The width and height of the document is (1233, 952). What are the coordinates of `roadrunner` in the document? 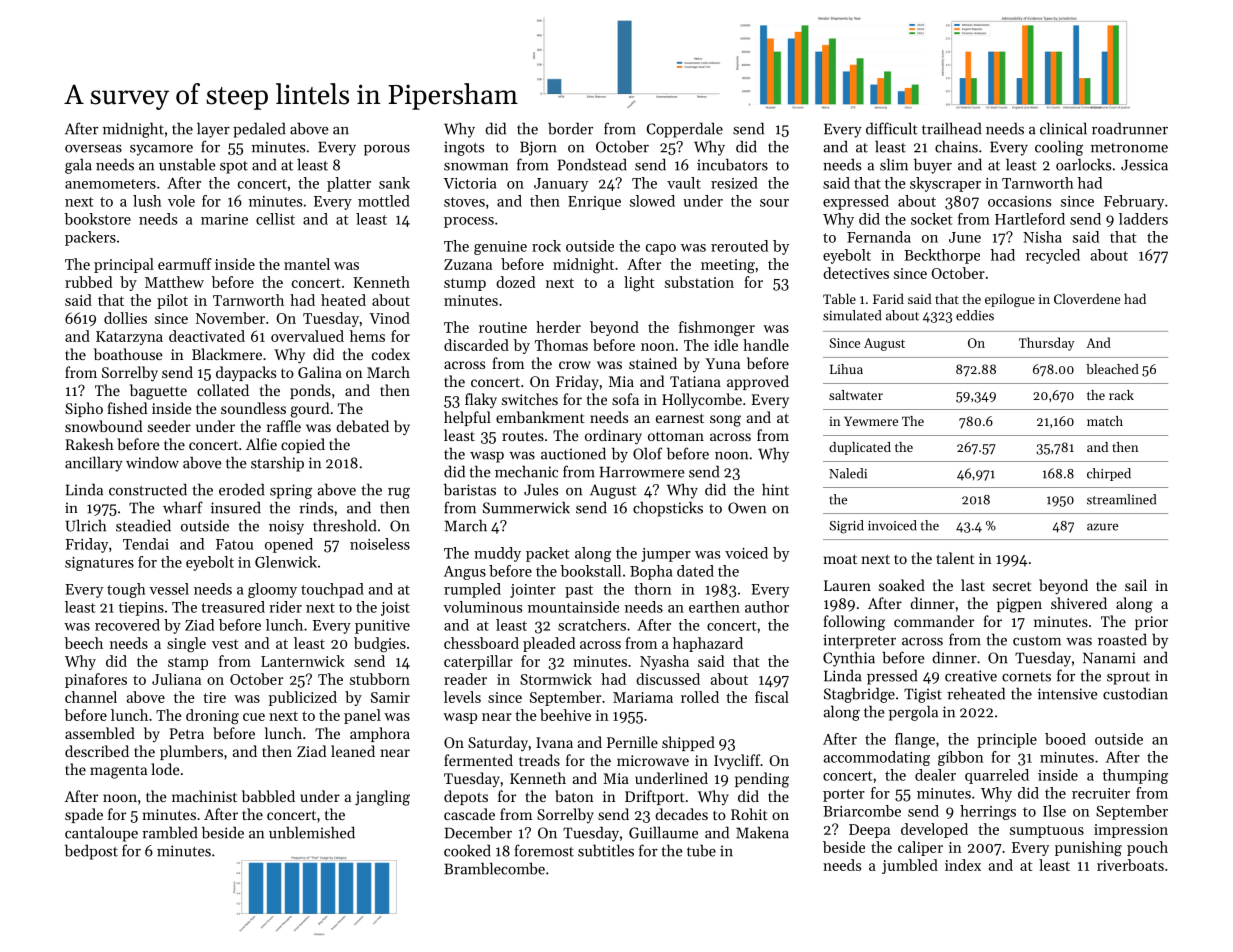 It's located at (1130, 128).
